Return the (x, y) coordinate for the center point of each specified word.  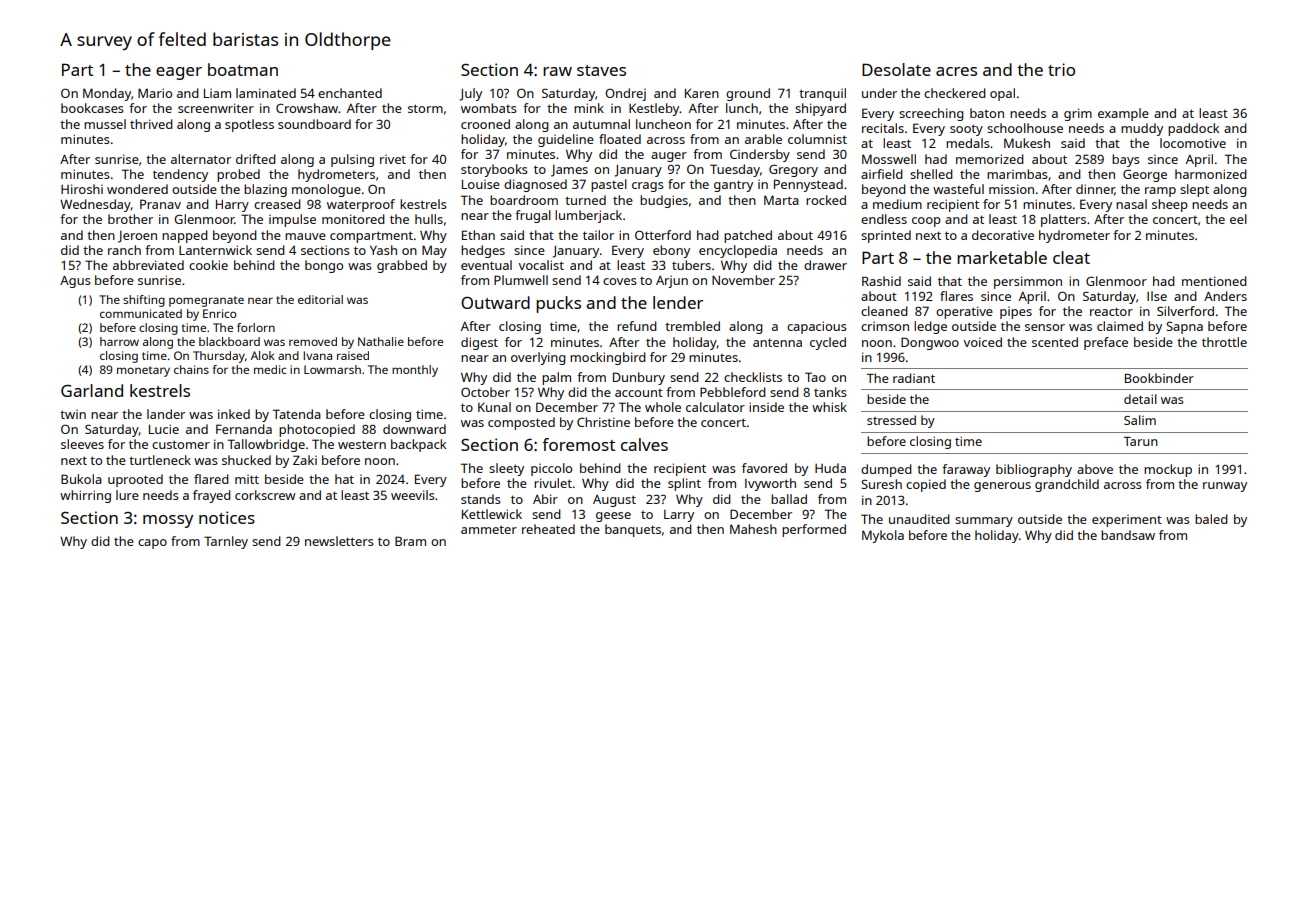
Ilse (1157, 296)
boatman (243, 69)
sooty (966, 130)
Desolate (896, 69)
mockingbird (608, 358)
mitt (247, 479)
